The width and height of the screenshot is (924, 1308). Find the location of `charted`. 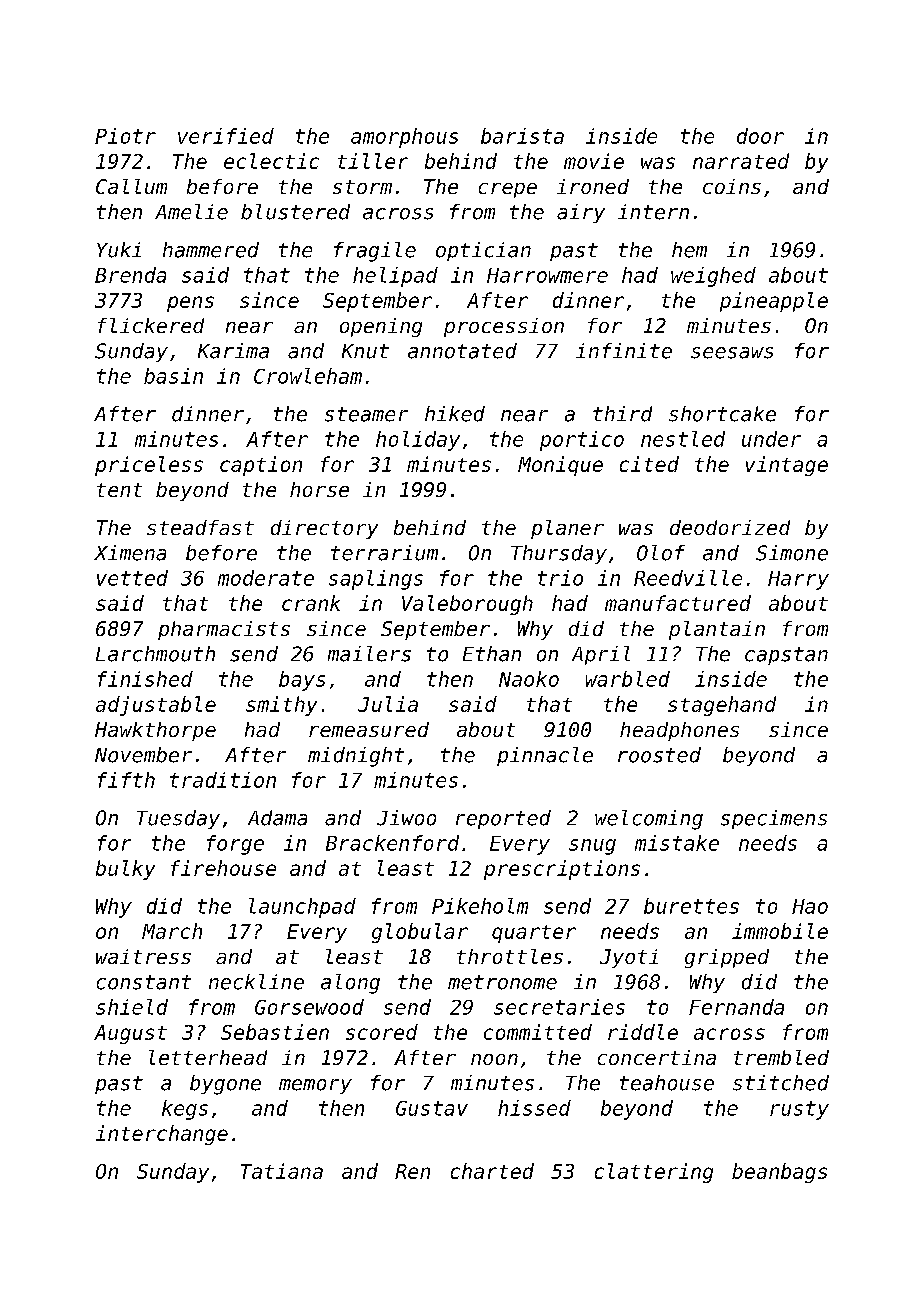

charted is located at coordinates (492, 1171).
